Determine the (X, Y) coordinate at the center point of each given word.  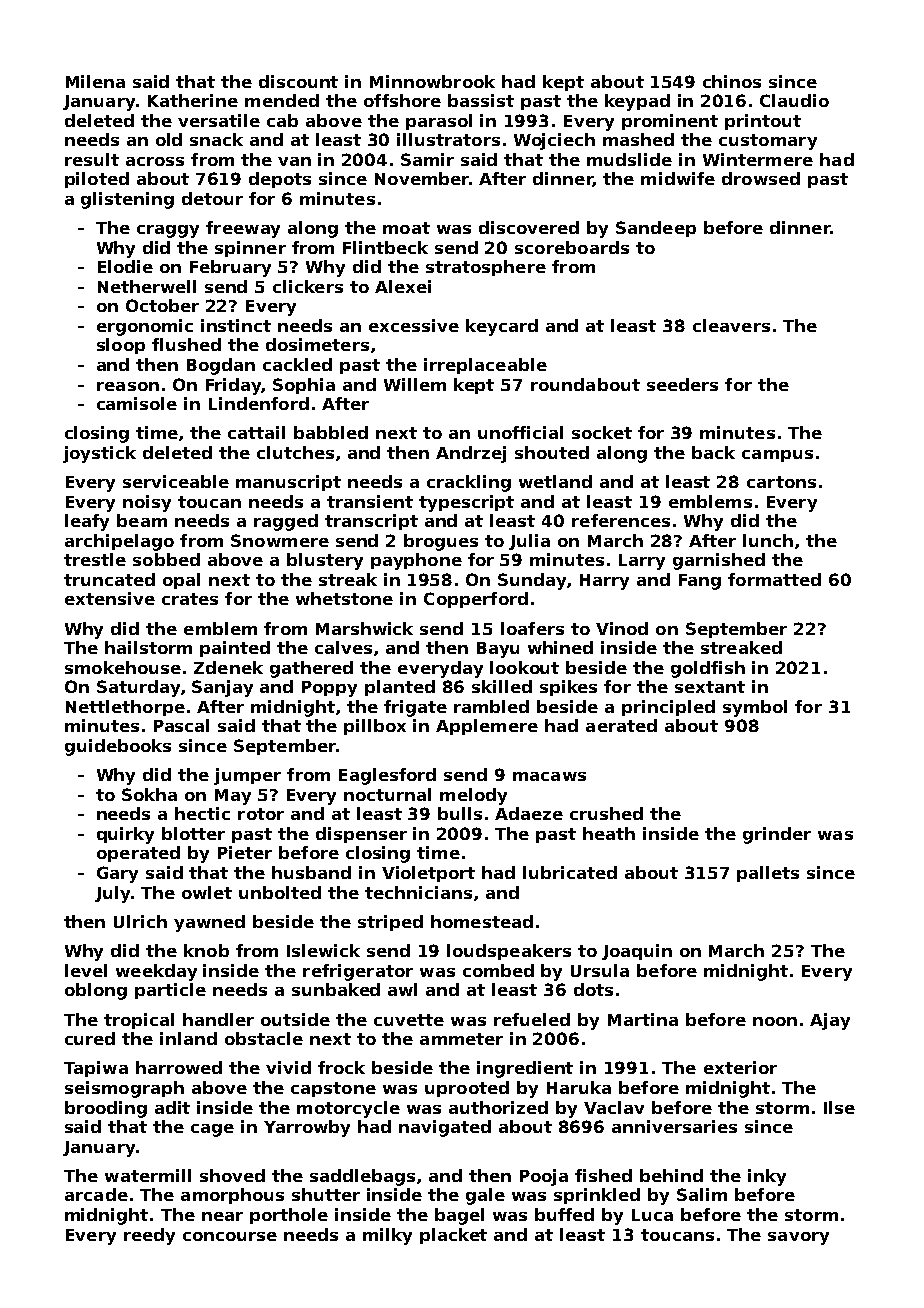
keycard (502, 327)
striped (390, 923)
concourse (230, 1236)
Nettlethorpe (125, 708)
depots (280, 180)
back (713, 452)
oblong (96, 991)
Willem (415, 384)
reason (128, 386)
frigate (415, 708)
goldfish (708, 669)
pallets (768, 874)
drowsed (761, 178)
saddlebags (362, 1177)
